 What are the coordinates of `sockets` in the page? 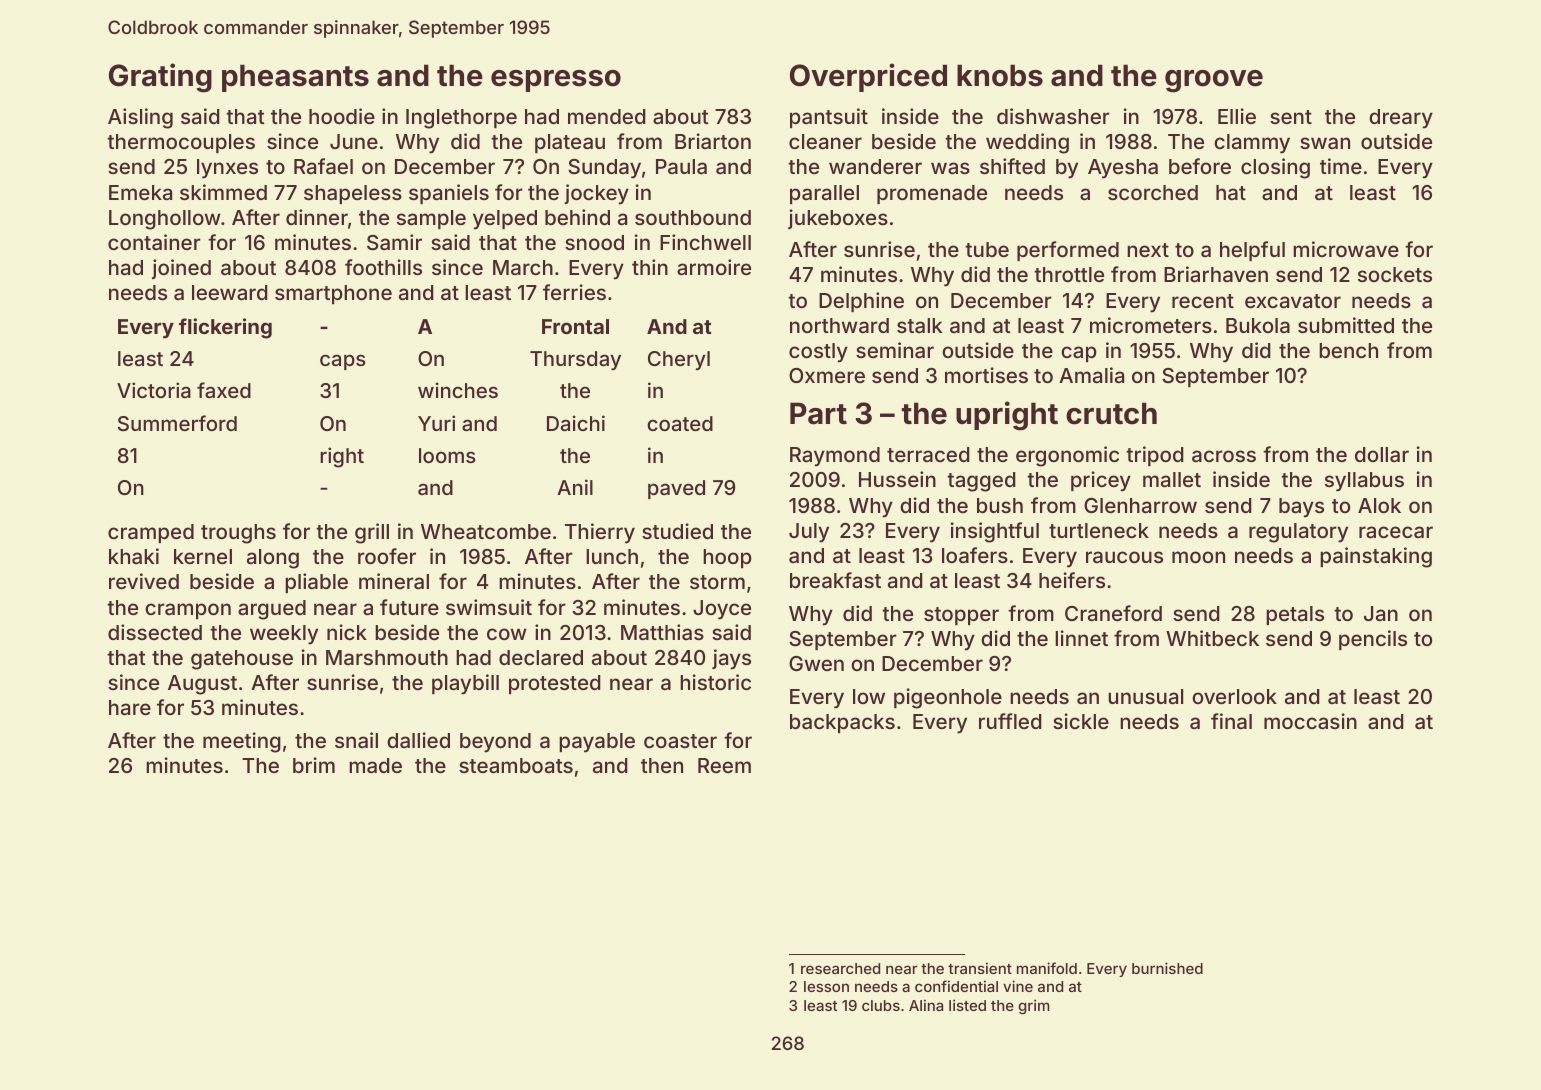 It's located at (1395, 274).
